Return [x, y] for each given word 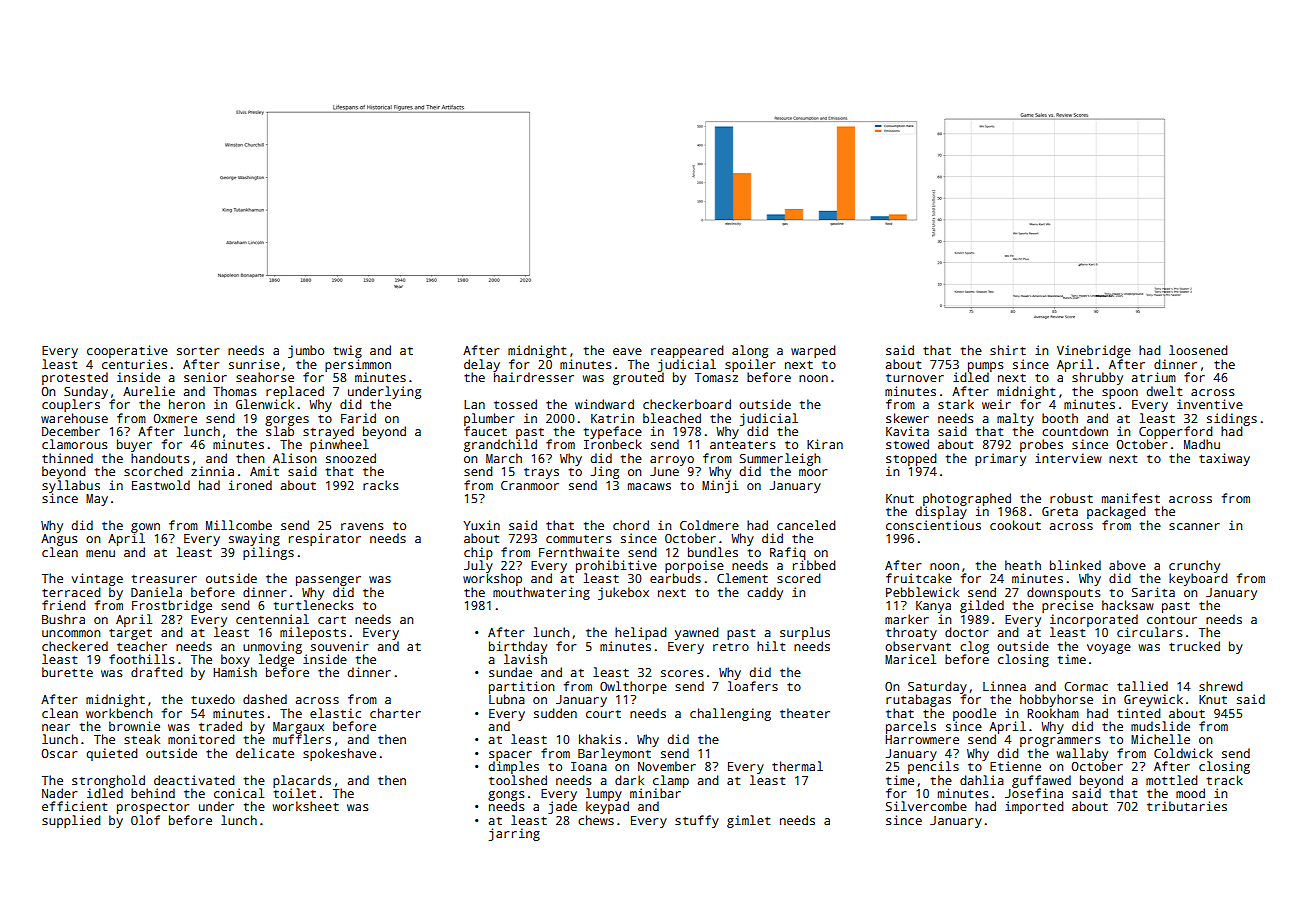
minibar [655, 793]
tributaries [1187, 806]
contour [1172, 620]
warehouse [74, 418]
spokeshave [339, 754]
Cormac [1086, 686]
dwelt [1164, 391]
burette [67, 672]
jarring [514, 834]
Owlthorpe [633, 687]
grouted [638, 378]
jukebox [623, 593]
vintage [97, 579]
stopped [911, 459]
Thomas [235, 391]
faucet [485, 431]
